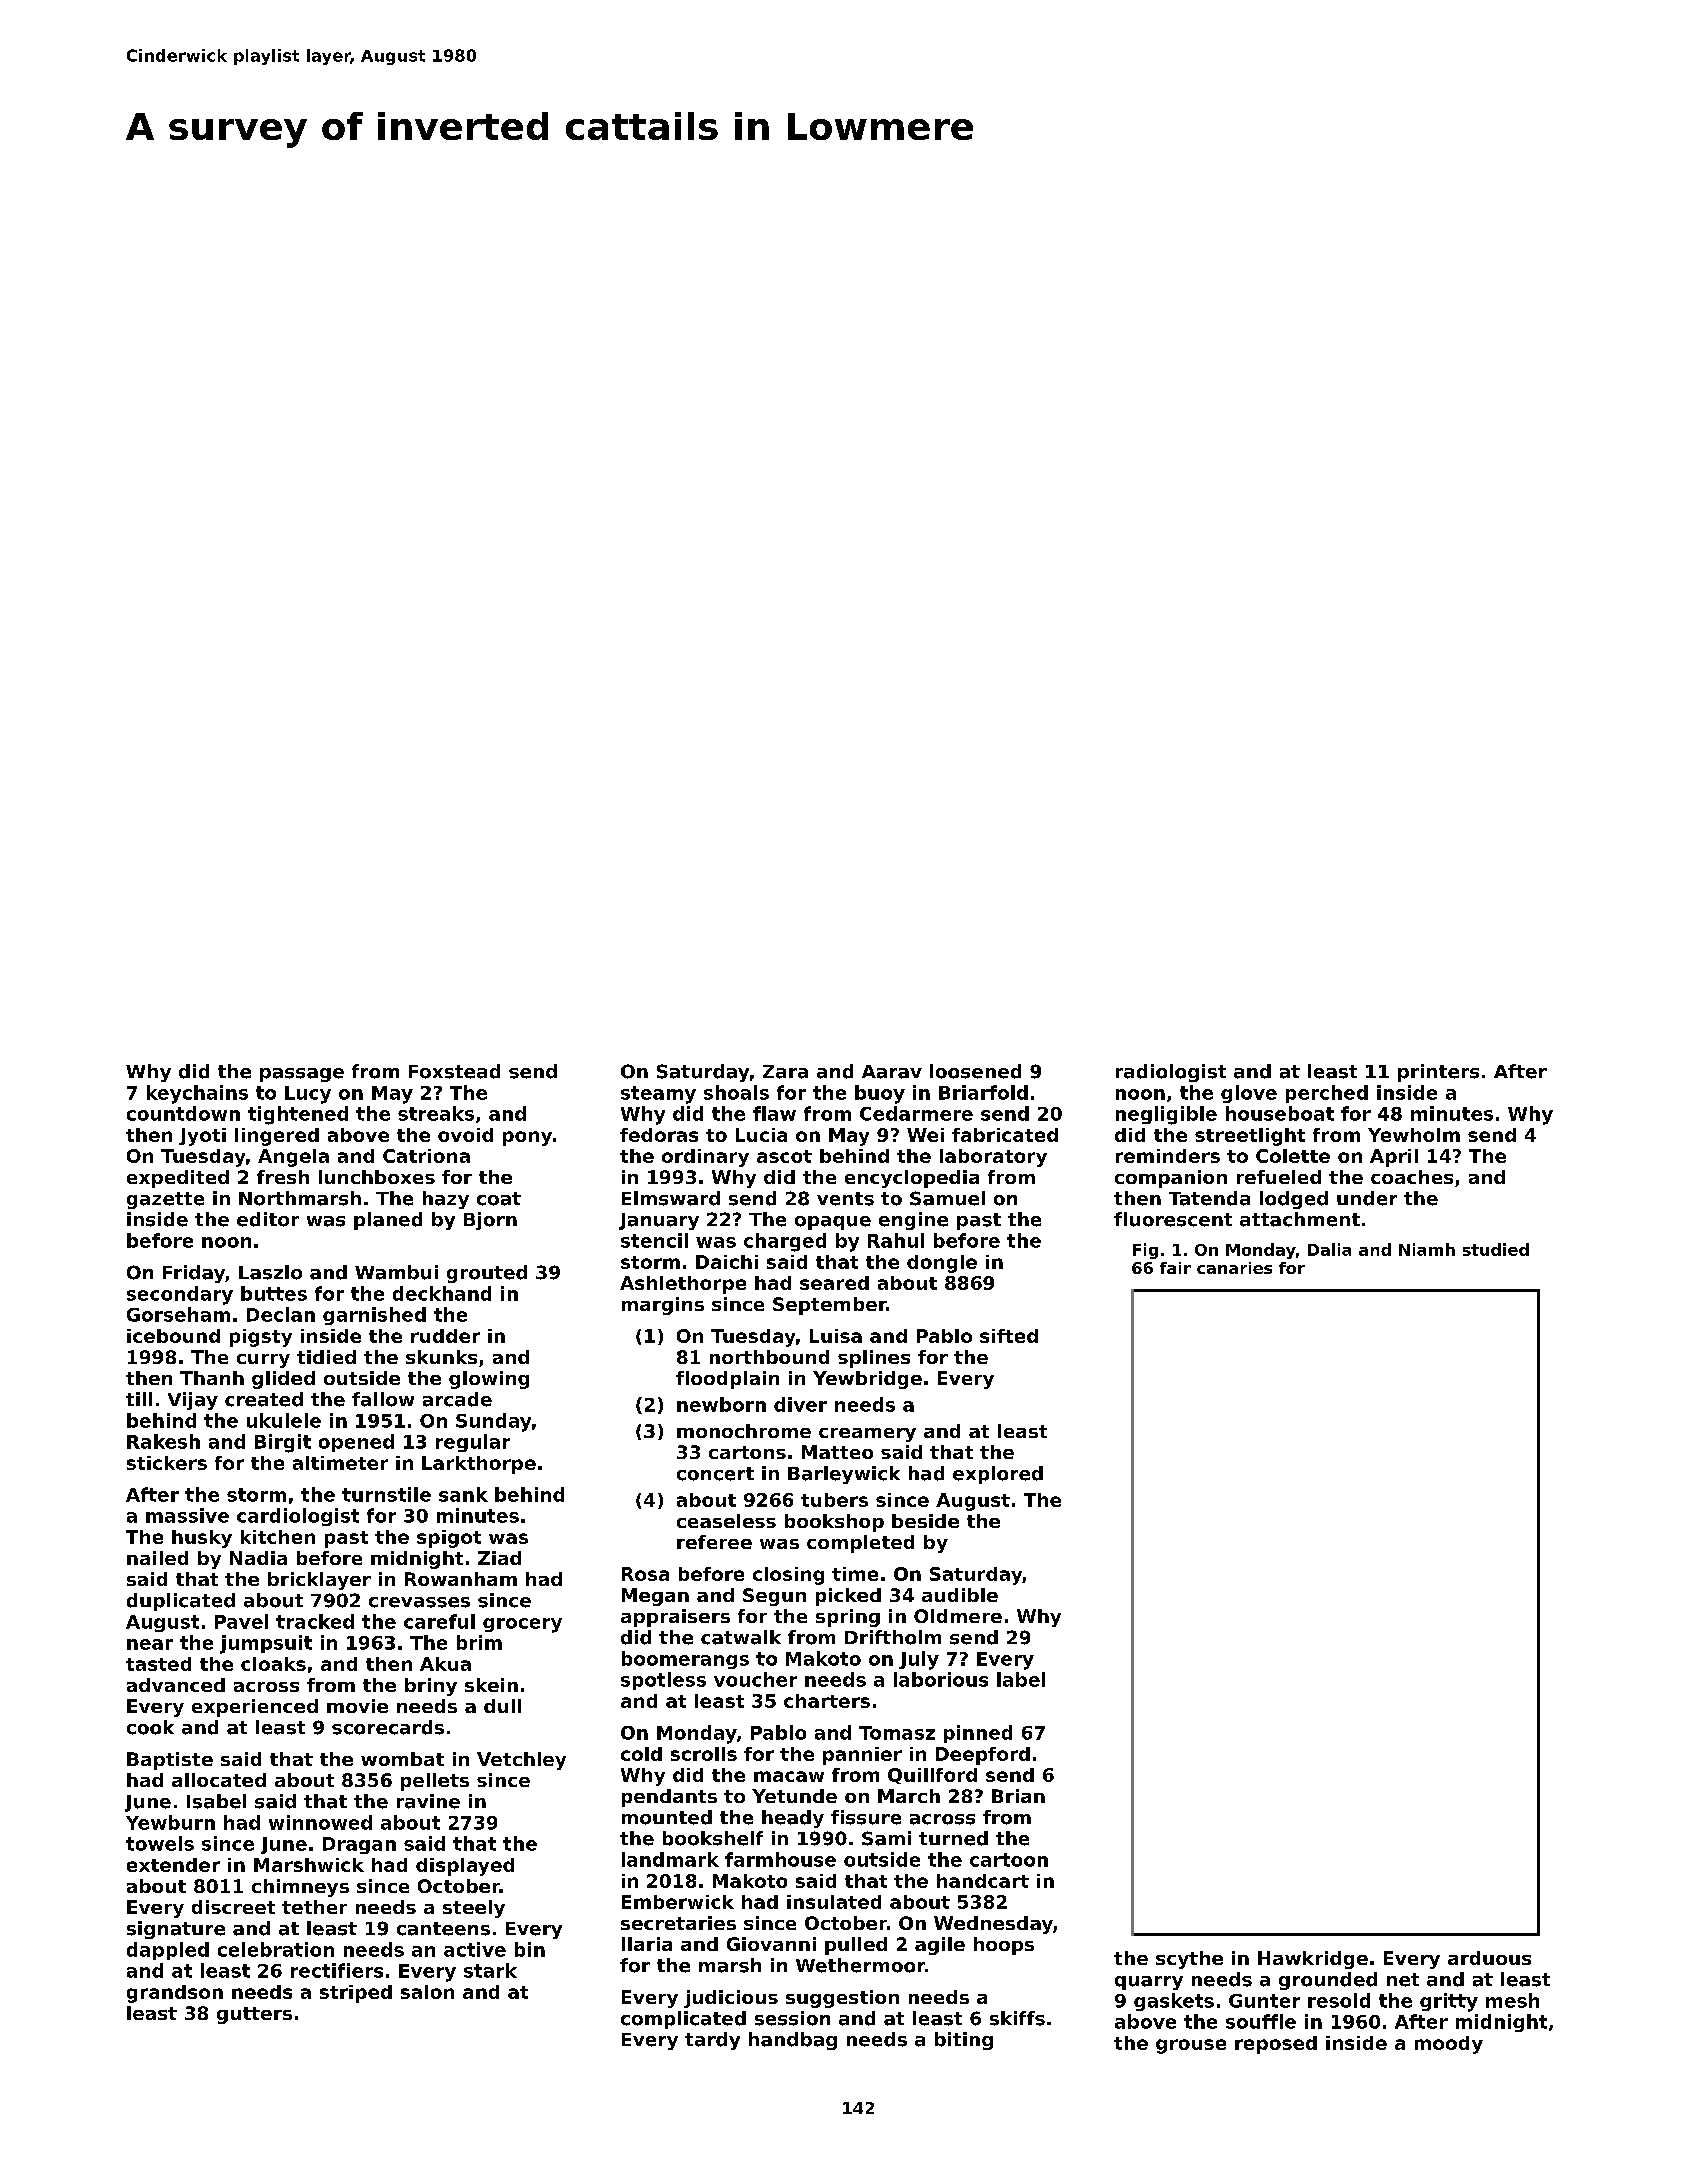 This document has height=2178, width=1683. I want to click on moody, so click(1449, 2045).
